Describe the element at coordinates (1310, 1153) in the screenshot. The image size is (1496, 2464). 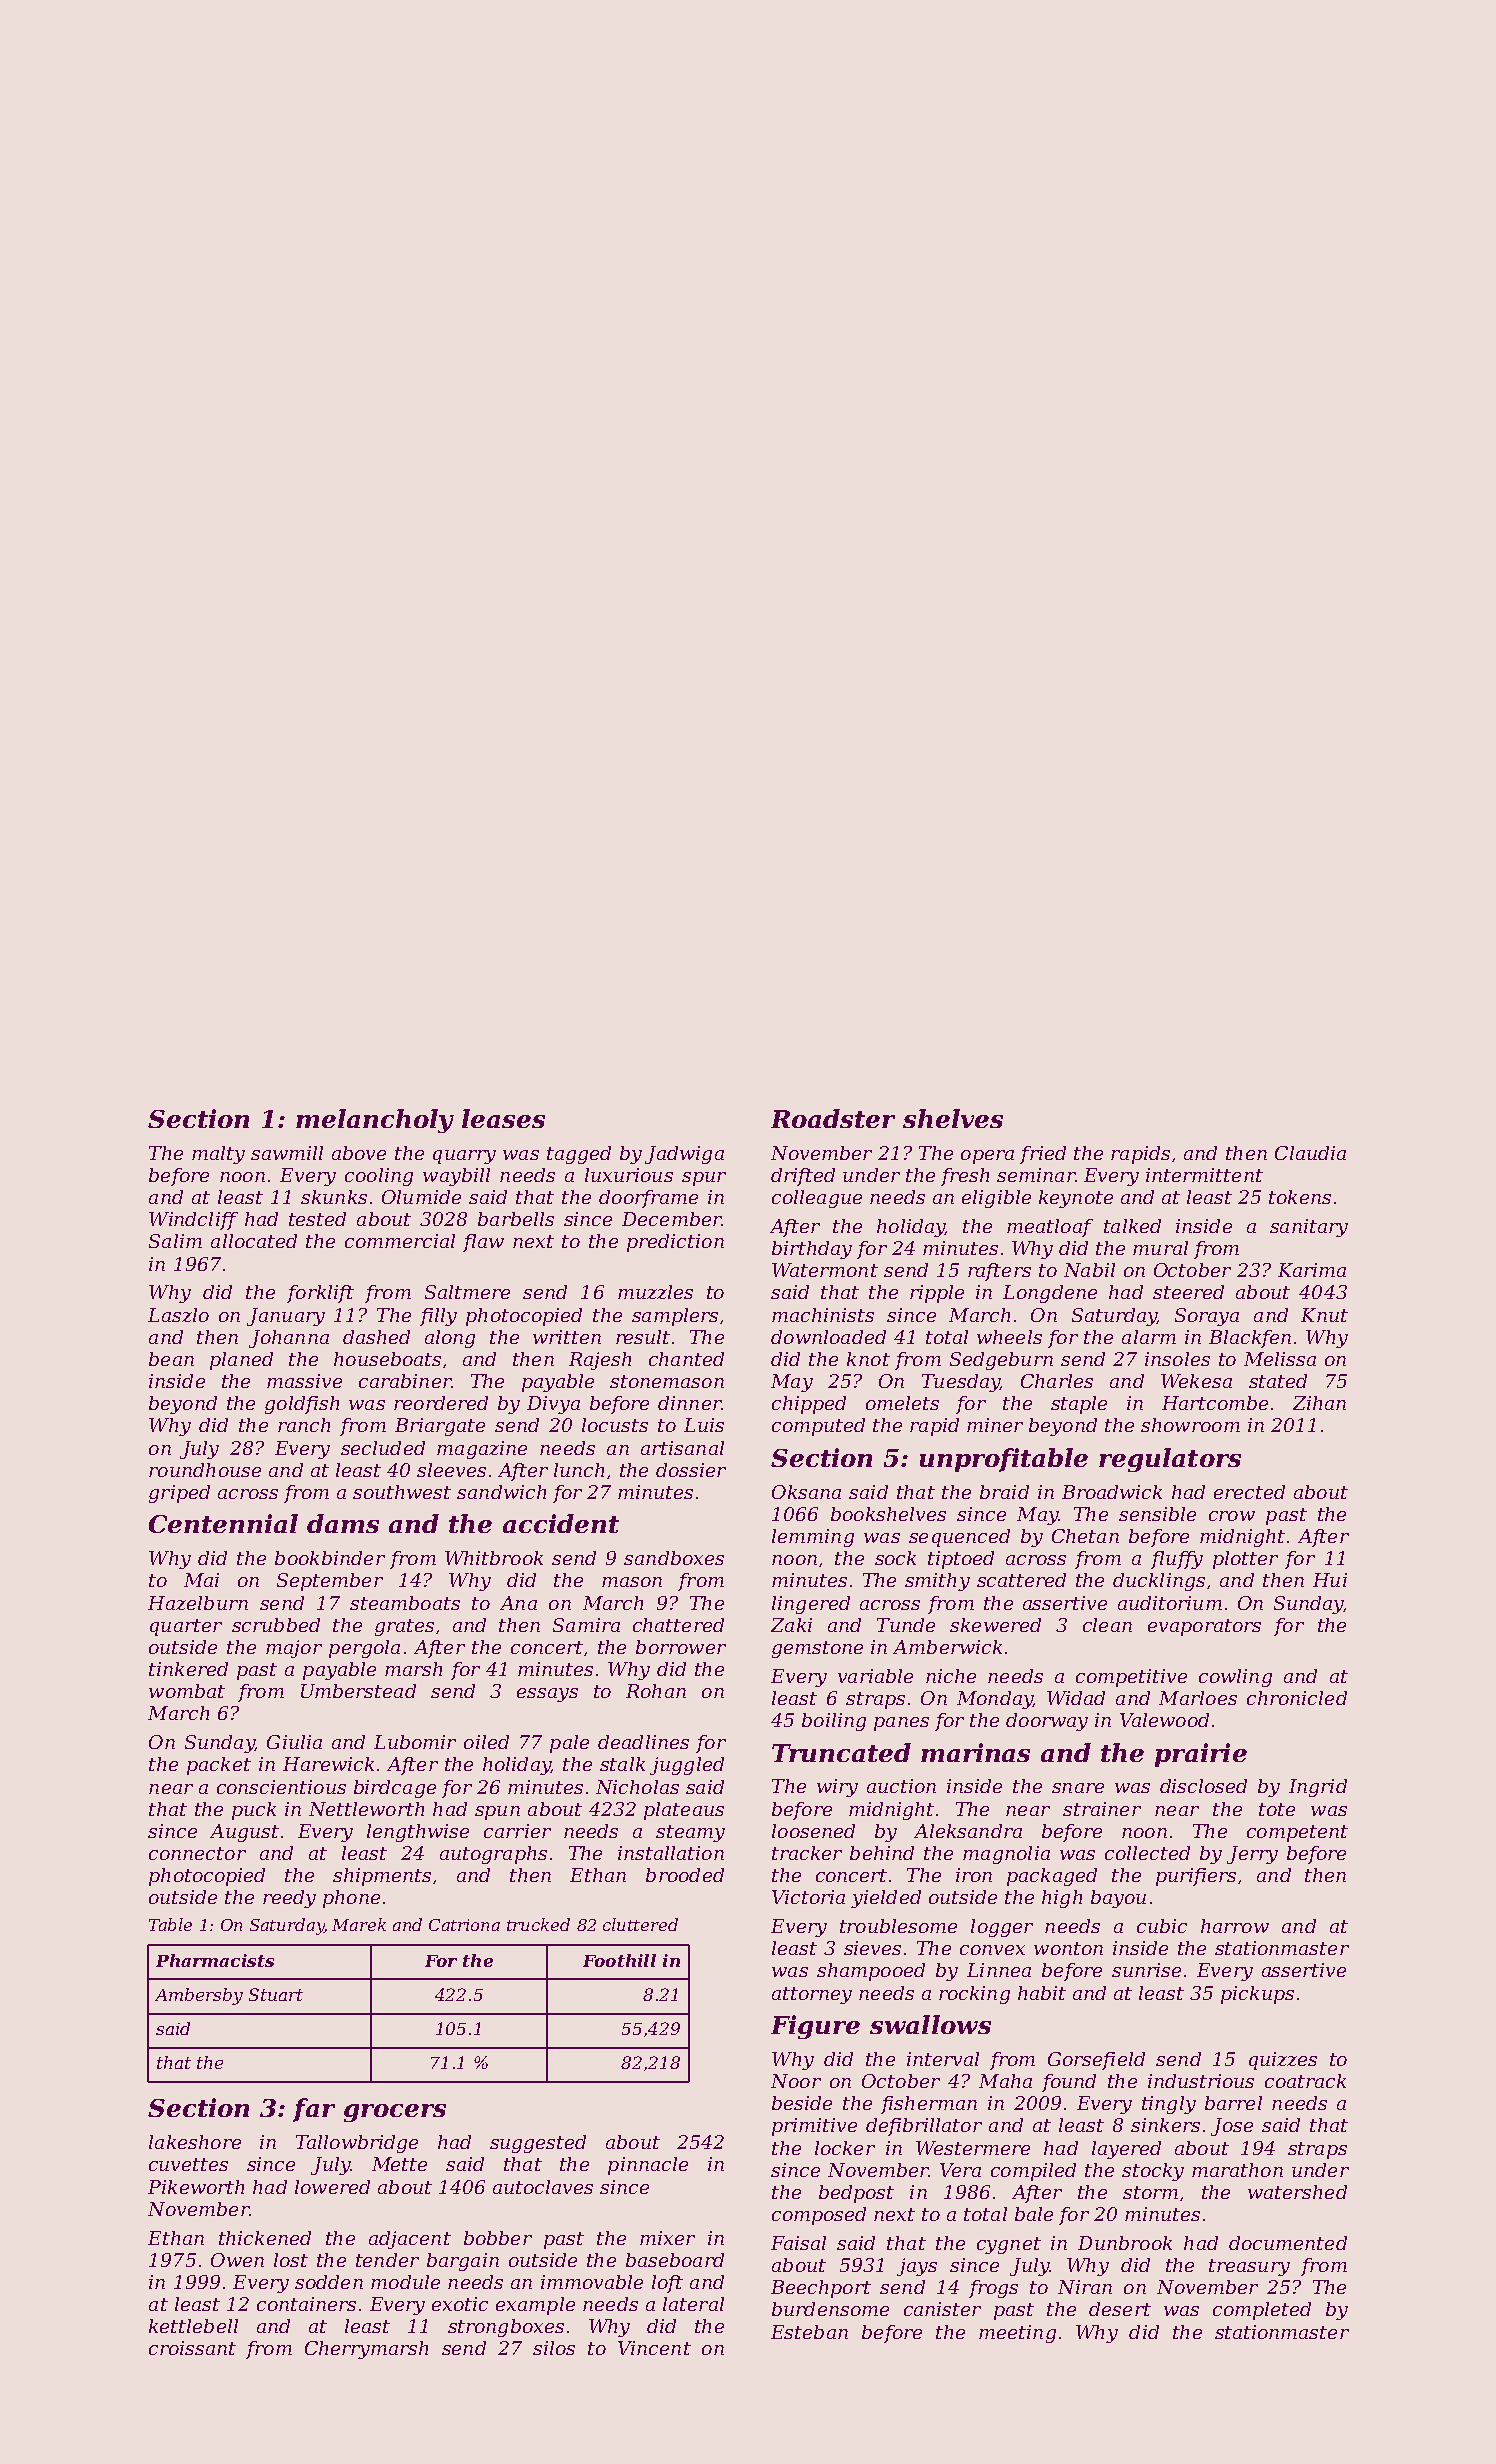
I see `Claudia` at that location.
